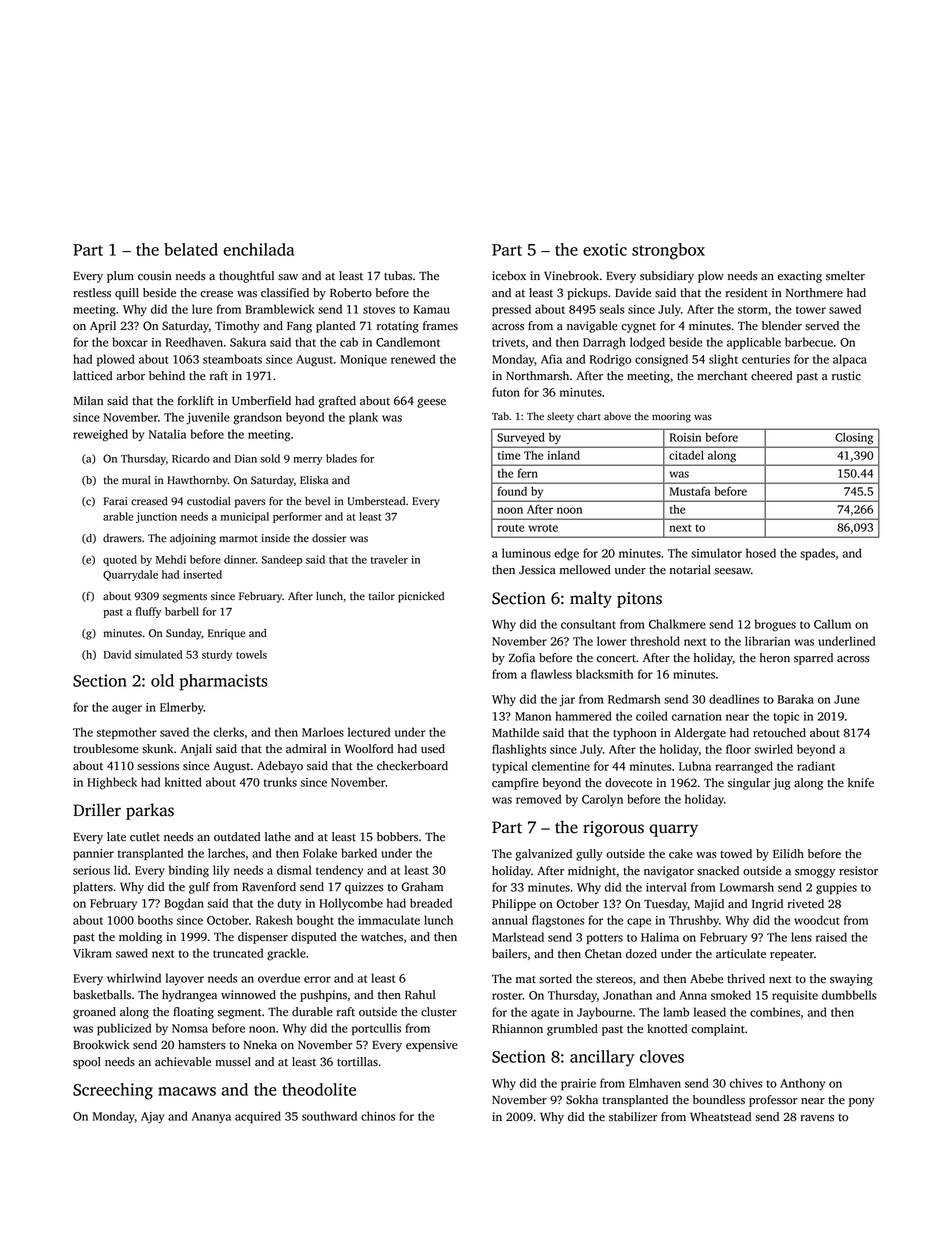 The width and height of the document is (952, 1233). What do you see at coordinates (307, 461) in the document?
I see `merry` at bounding box center [307, 461].
